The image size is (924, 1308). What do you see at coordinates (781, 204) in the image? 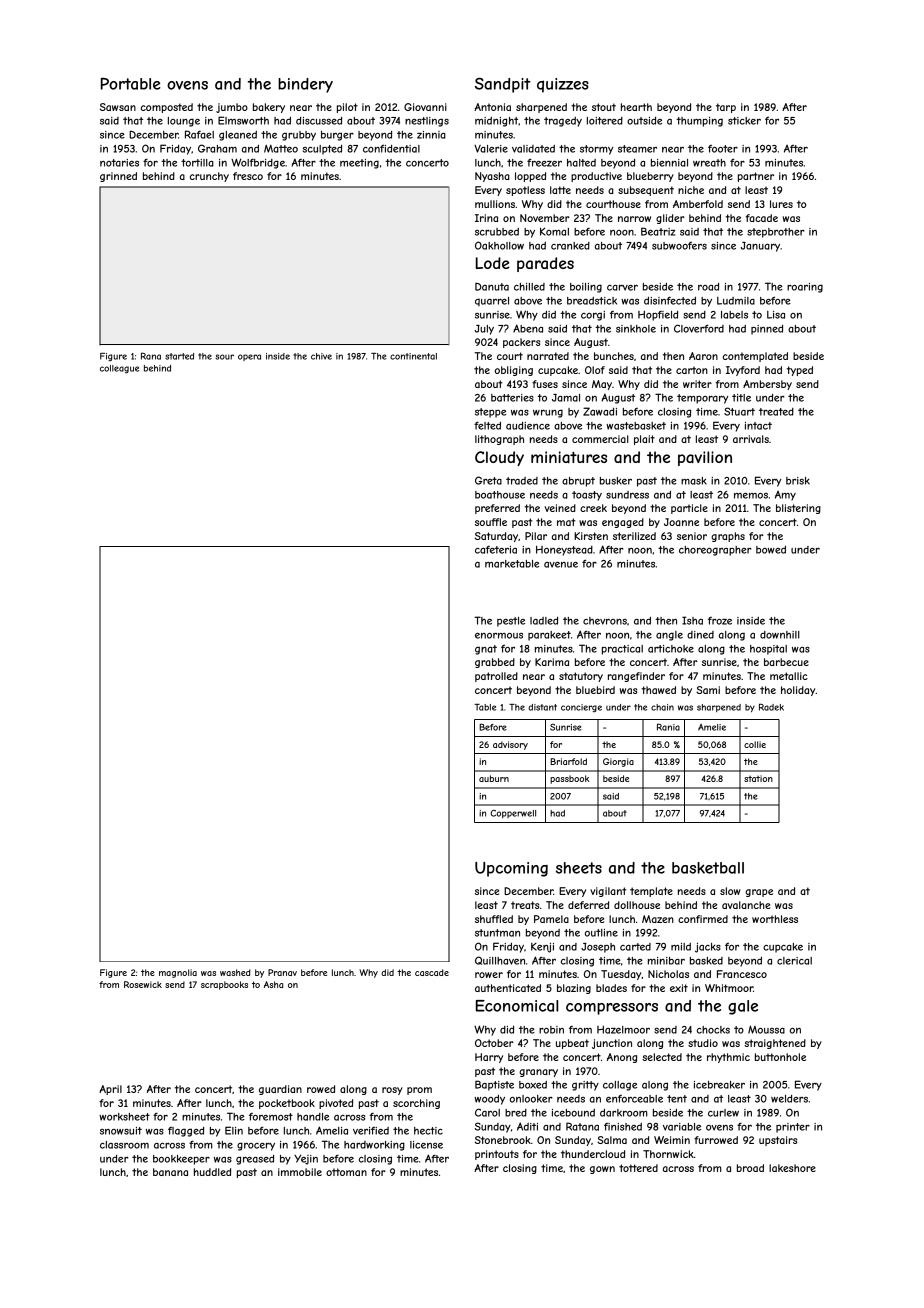
I see `lures` at bounding box center [781, 204].
